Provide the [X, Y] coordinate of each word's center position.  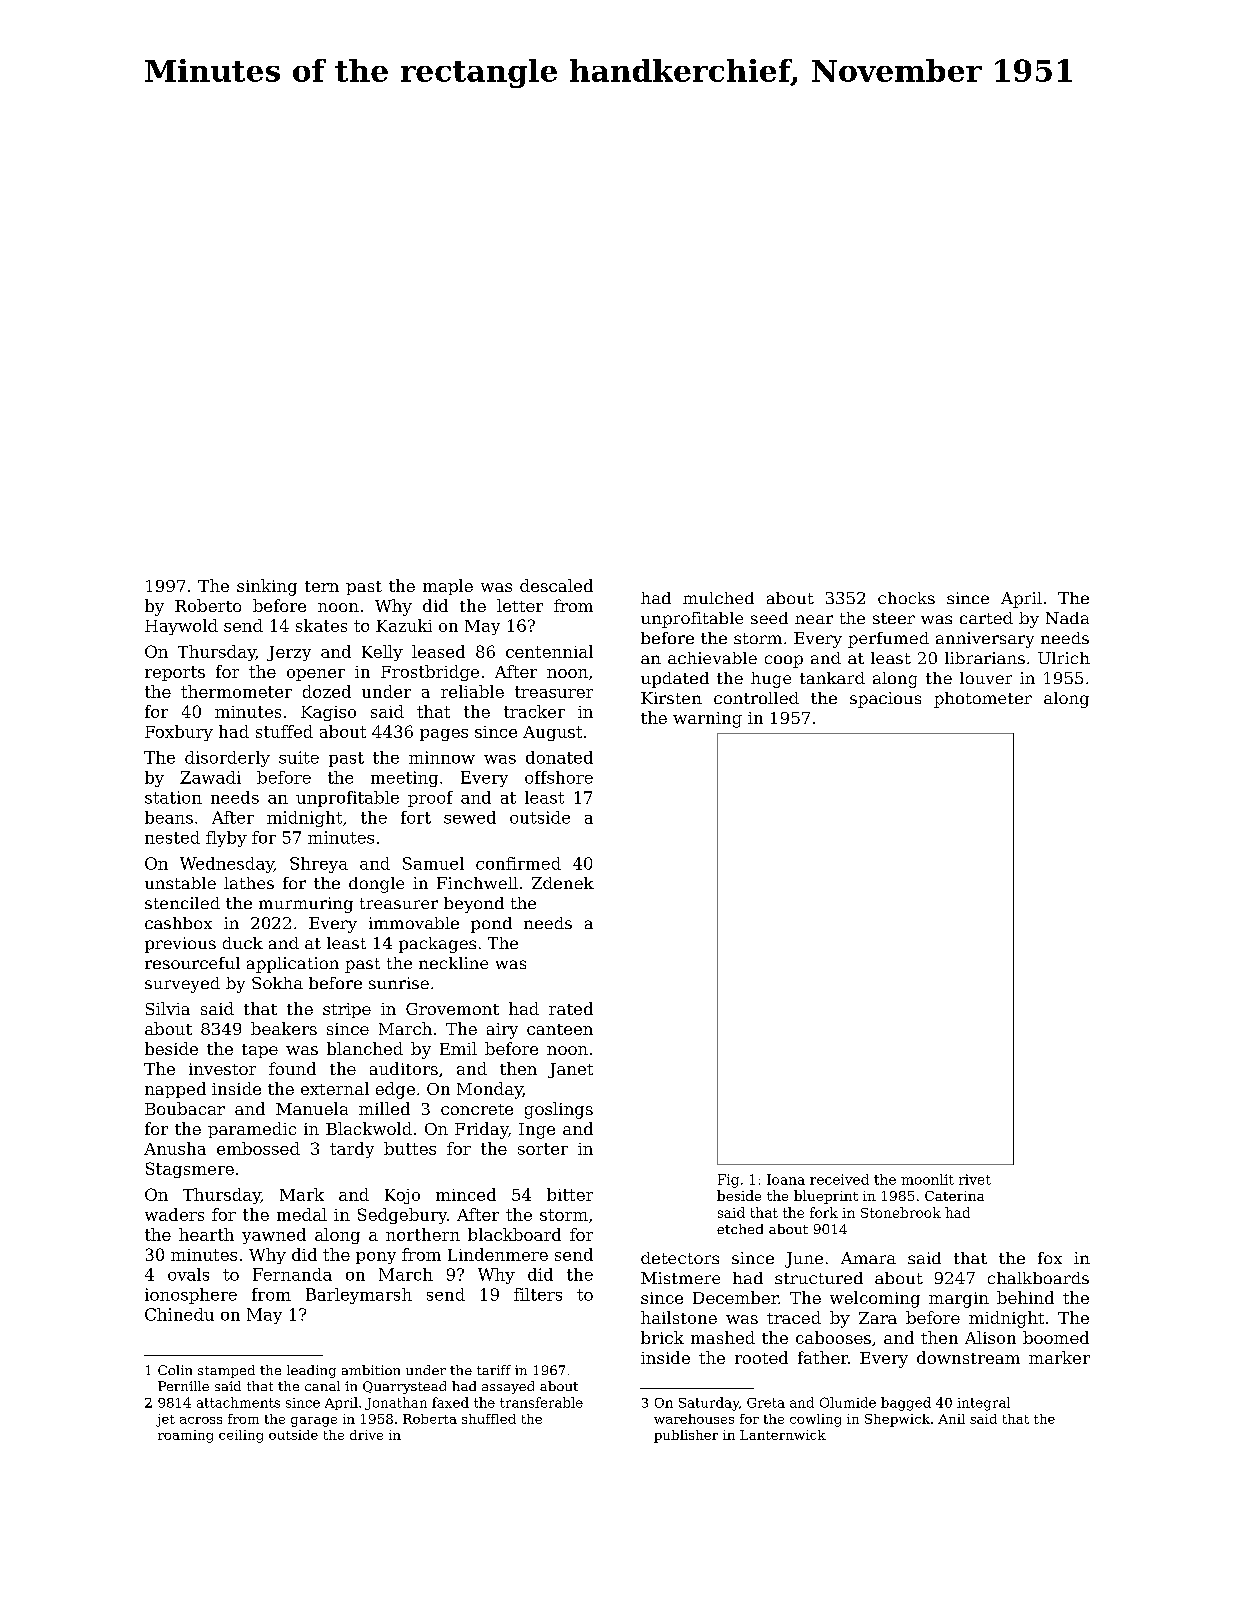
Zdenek [563, 883]
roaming [185, 1436]
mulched [718, 598]
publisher [686, 1436]
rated [571, 1008]
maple [448, 587]
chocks [906, 598]
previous [180, 945]
